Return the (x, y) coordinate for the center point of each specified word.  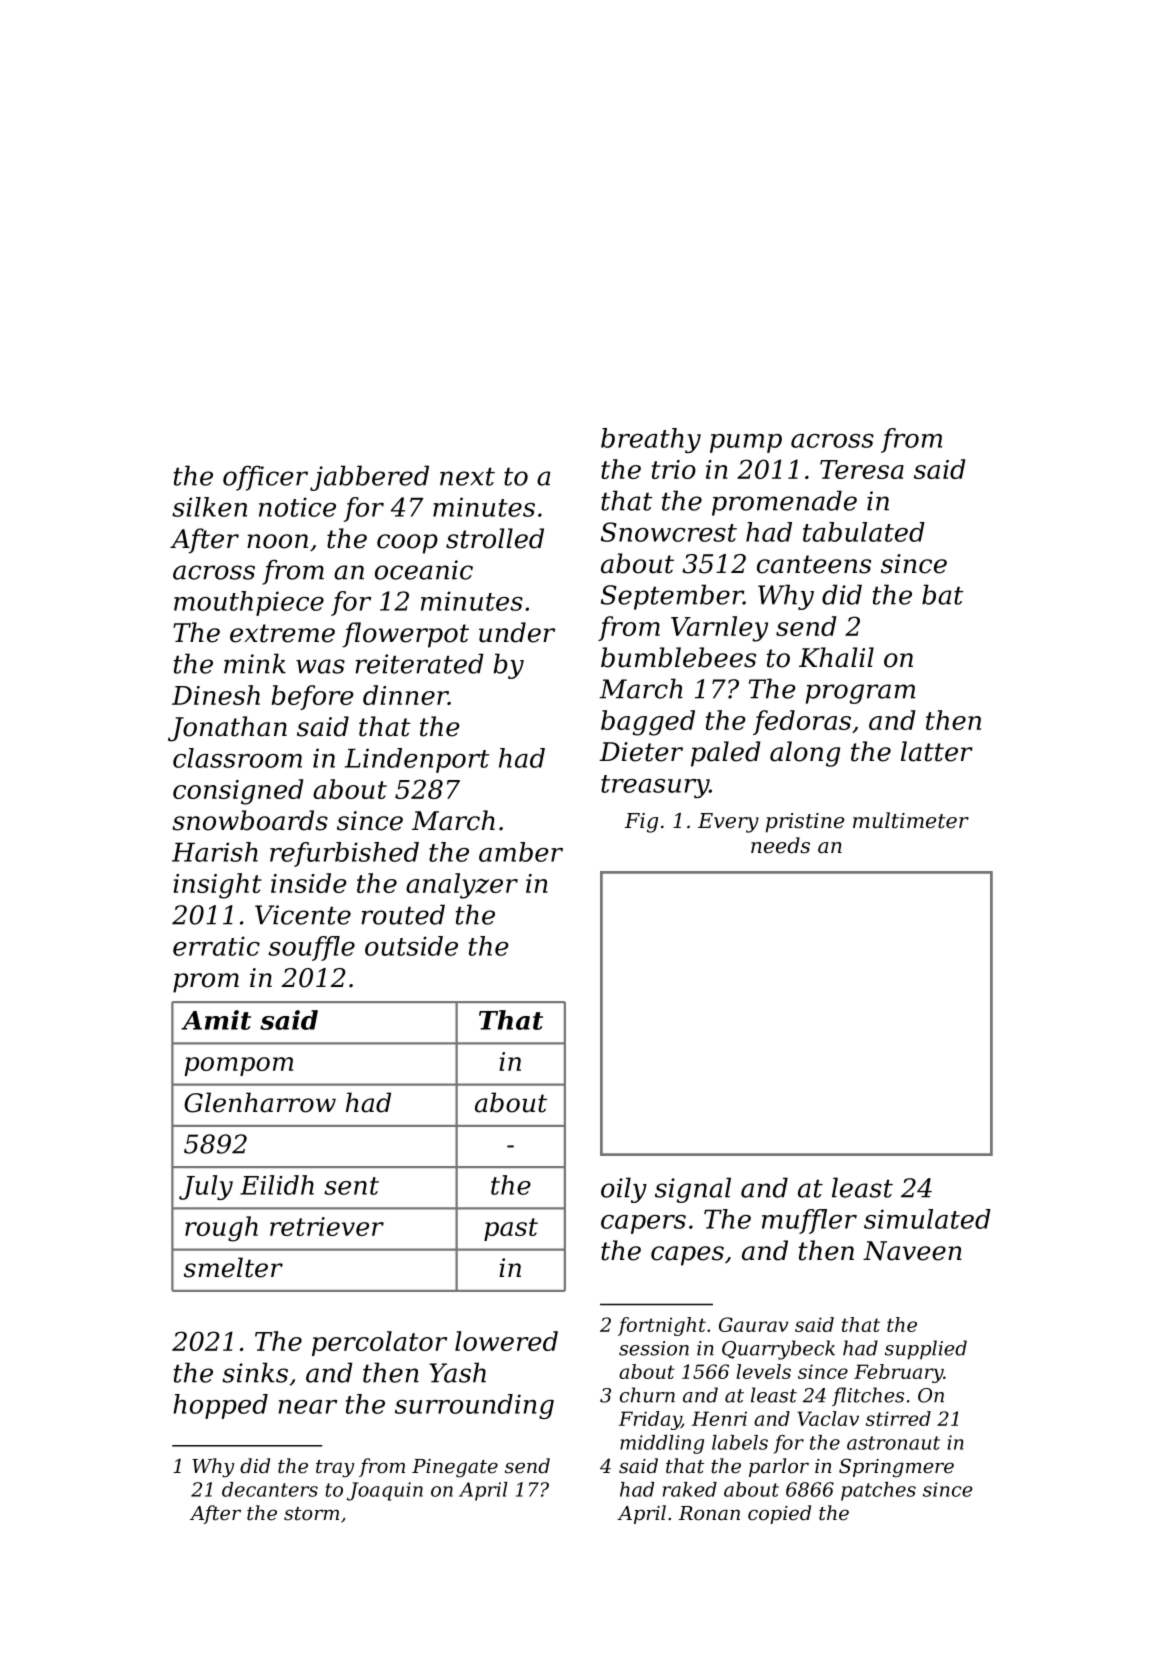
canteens (814, 564)
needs (780, 845)
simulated (927, 1219)
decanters (270, 1489)
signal (693, 1190)
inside (309, 883)
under (517, 632)
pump (746, 443)
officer (265, 478)
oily (624, 1190)
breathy (651, 440)
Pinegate (455, 1468)
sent (351, 1186)
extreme (282, 633)
